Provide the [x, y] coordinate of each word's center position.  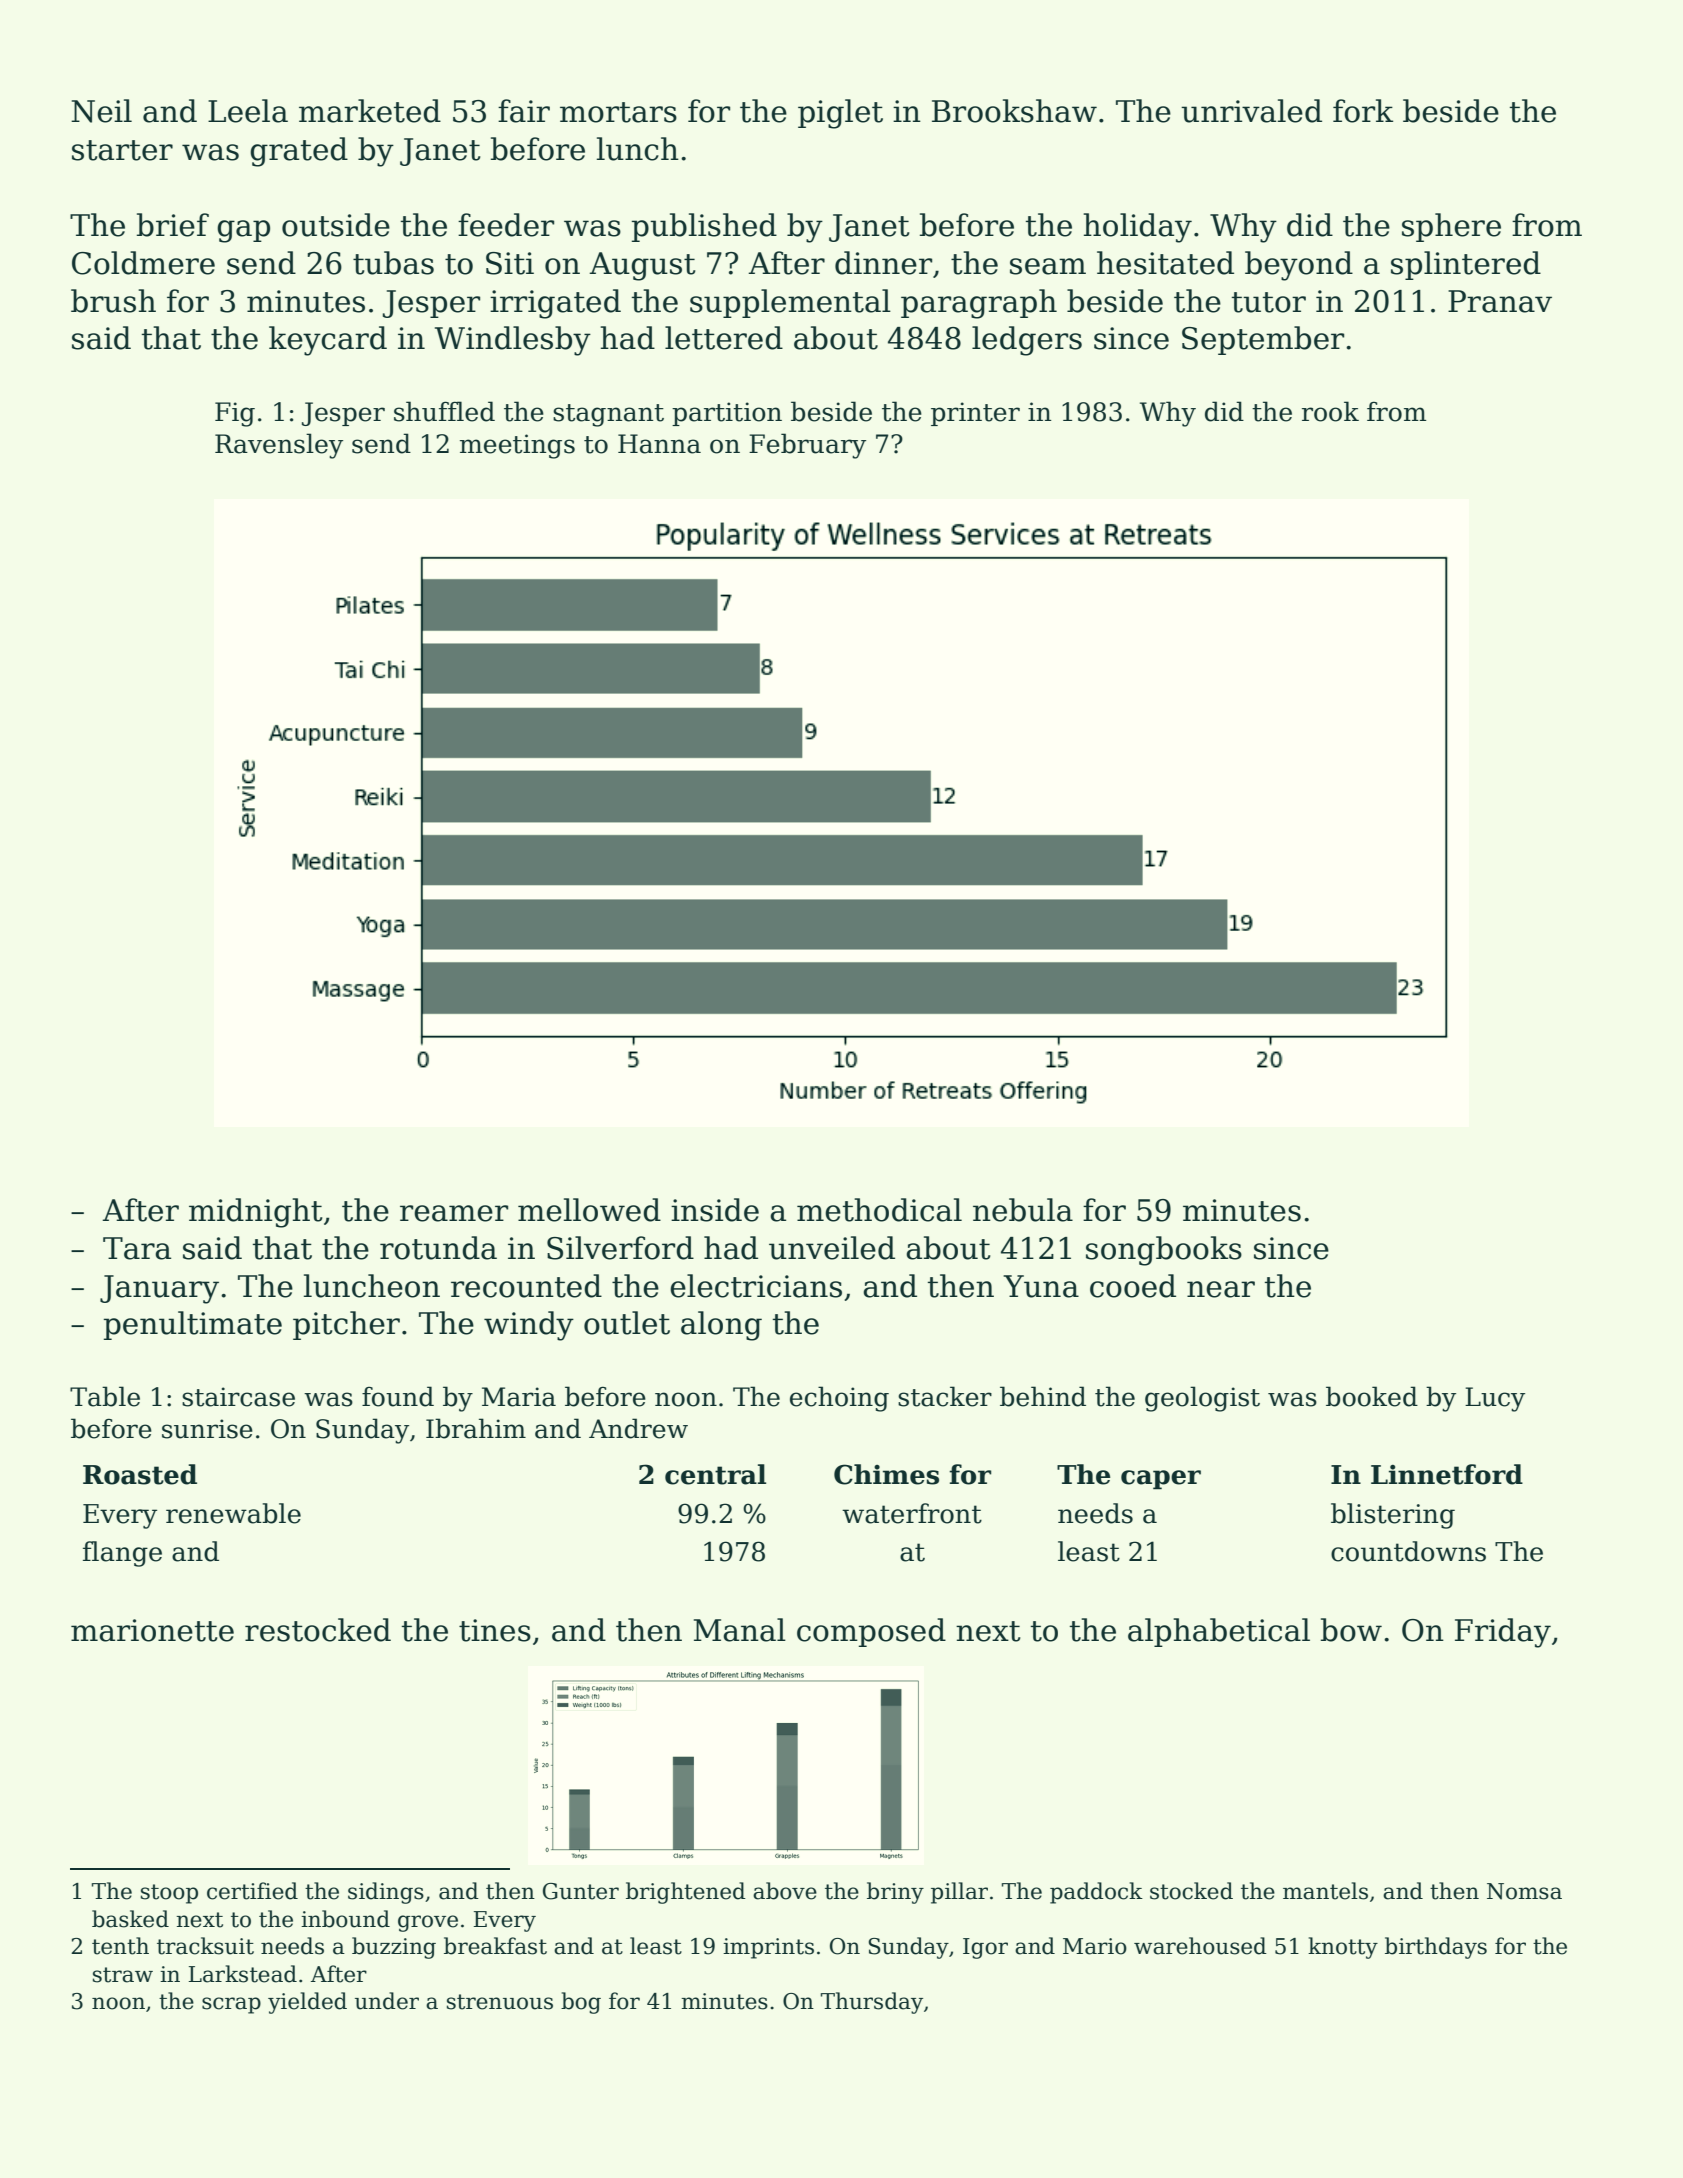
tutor [1269, 302]
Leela [248, 111]
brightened [686, 1893]
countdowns [1408, 1551]
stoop [169, 1894]
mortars [618, 112]
